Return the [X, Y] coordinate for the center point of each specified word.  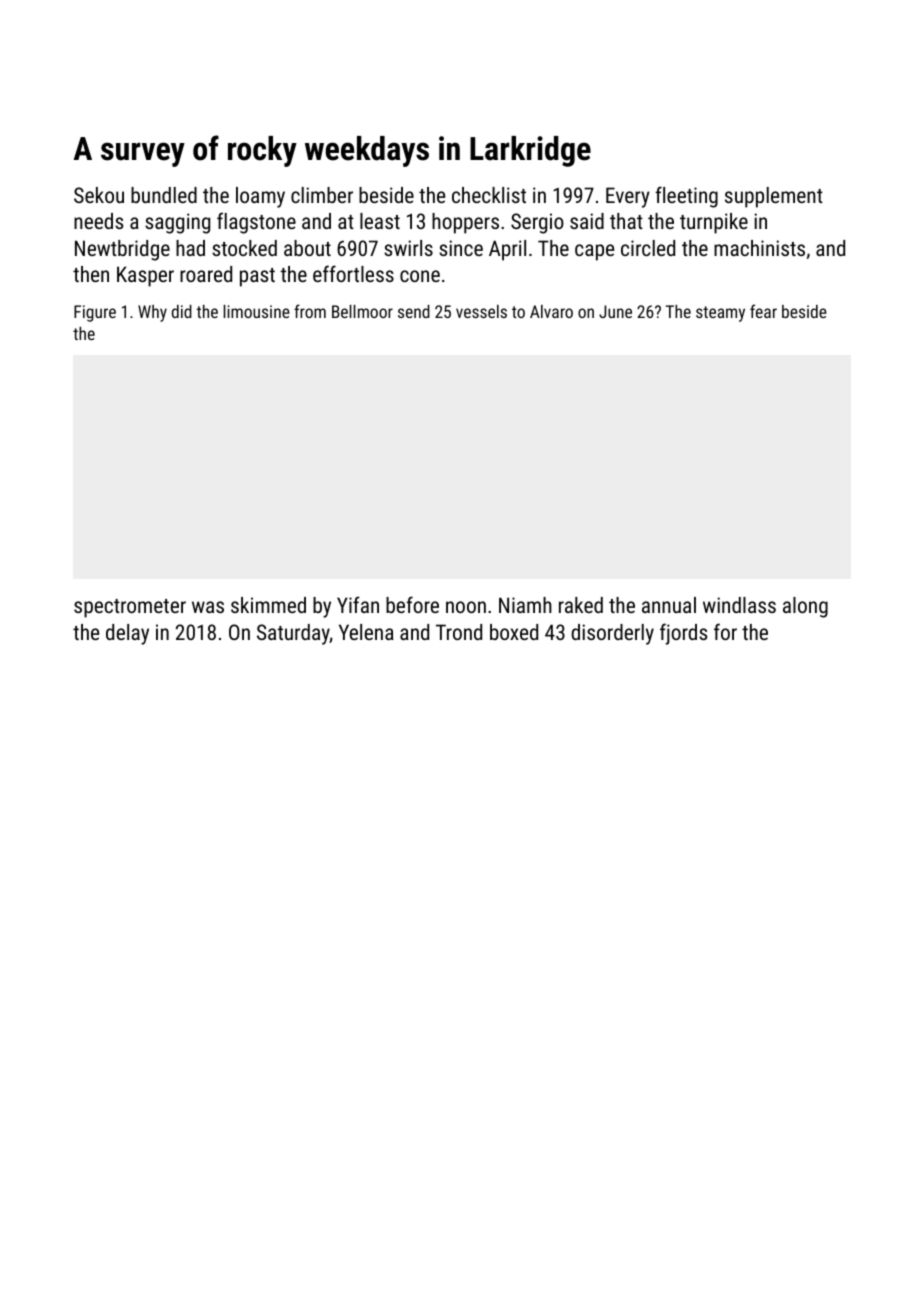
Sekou [99, 195]
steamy [720, 314]
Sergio [537, 223]
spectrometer [130, 608]
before [412, 604]
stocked [244, 248]
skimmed [268, 605]
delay [127, 634]
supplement [774, 197]
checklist [489, 195]
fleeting [686, 197]
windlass [739, 605]
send [414, 311]
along [805, 607]
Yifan [358, 604]
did [182, 311]
